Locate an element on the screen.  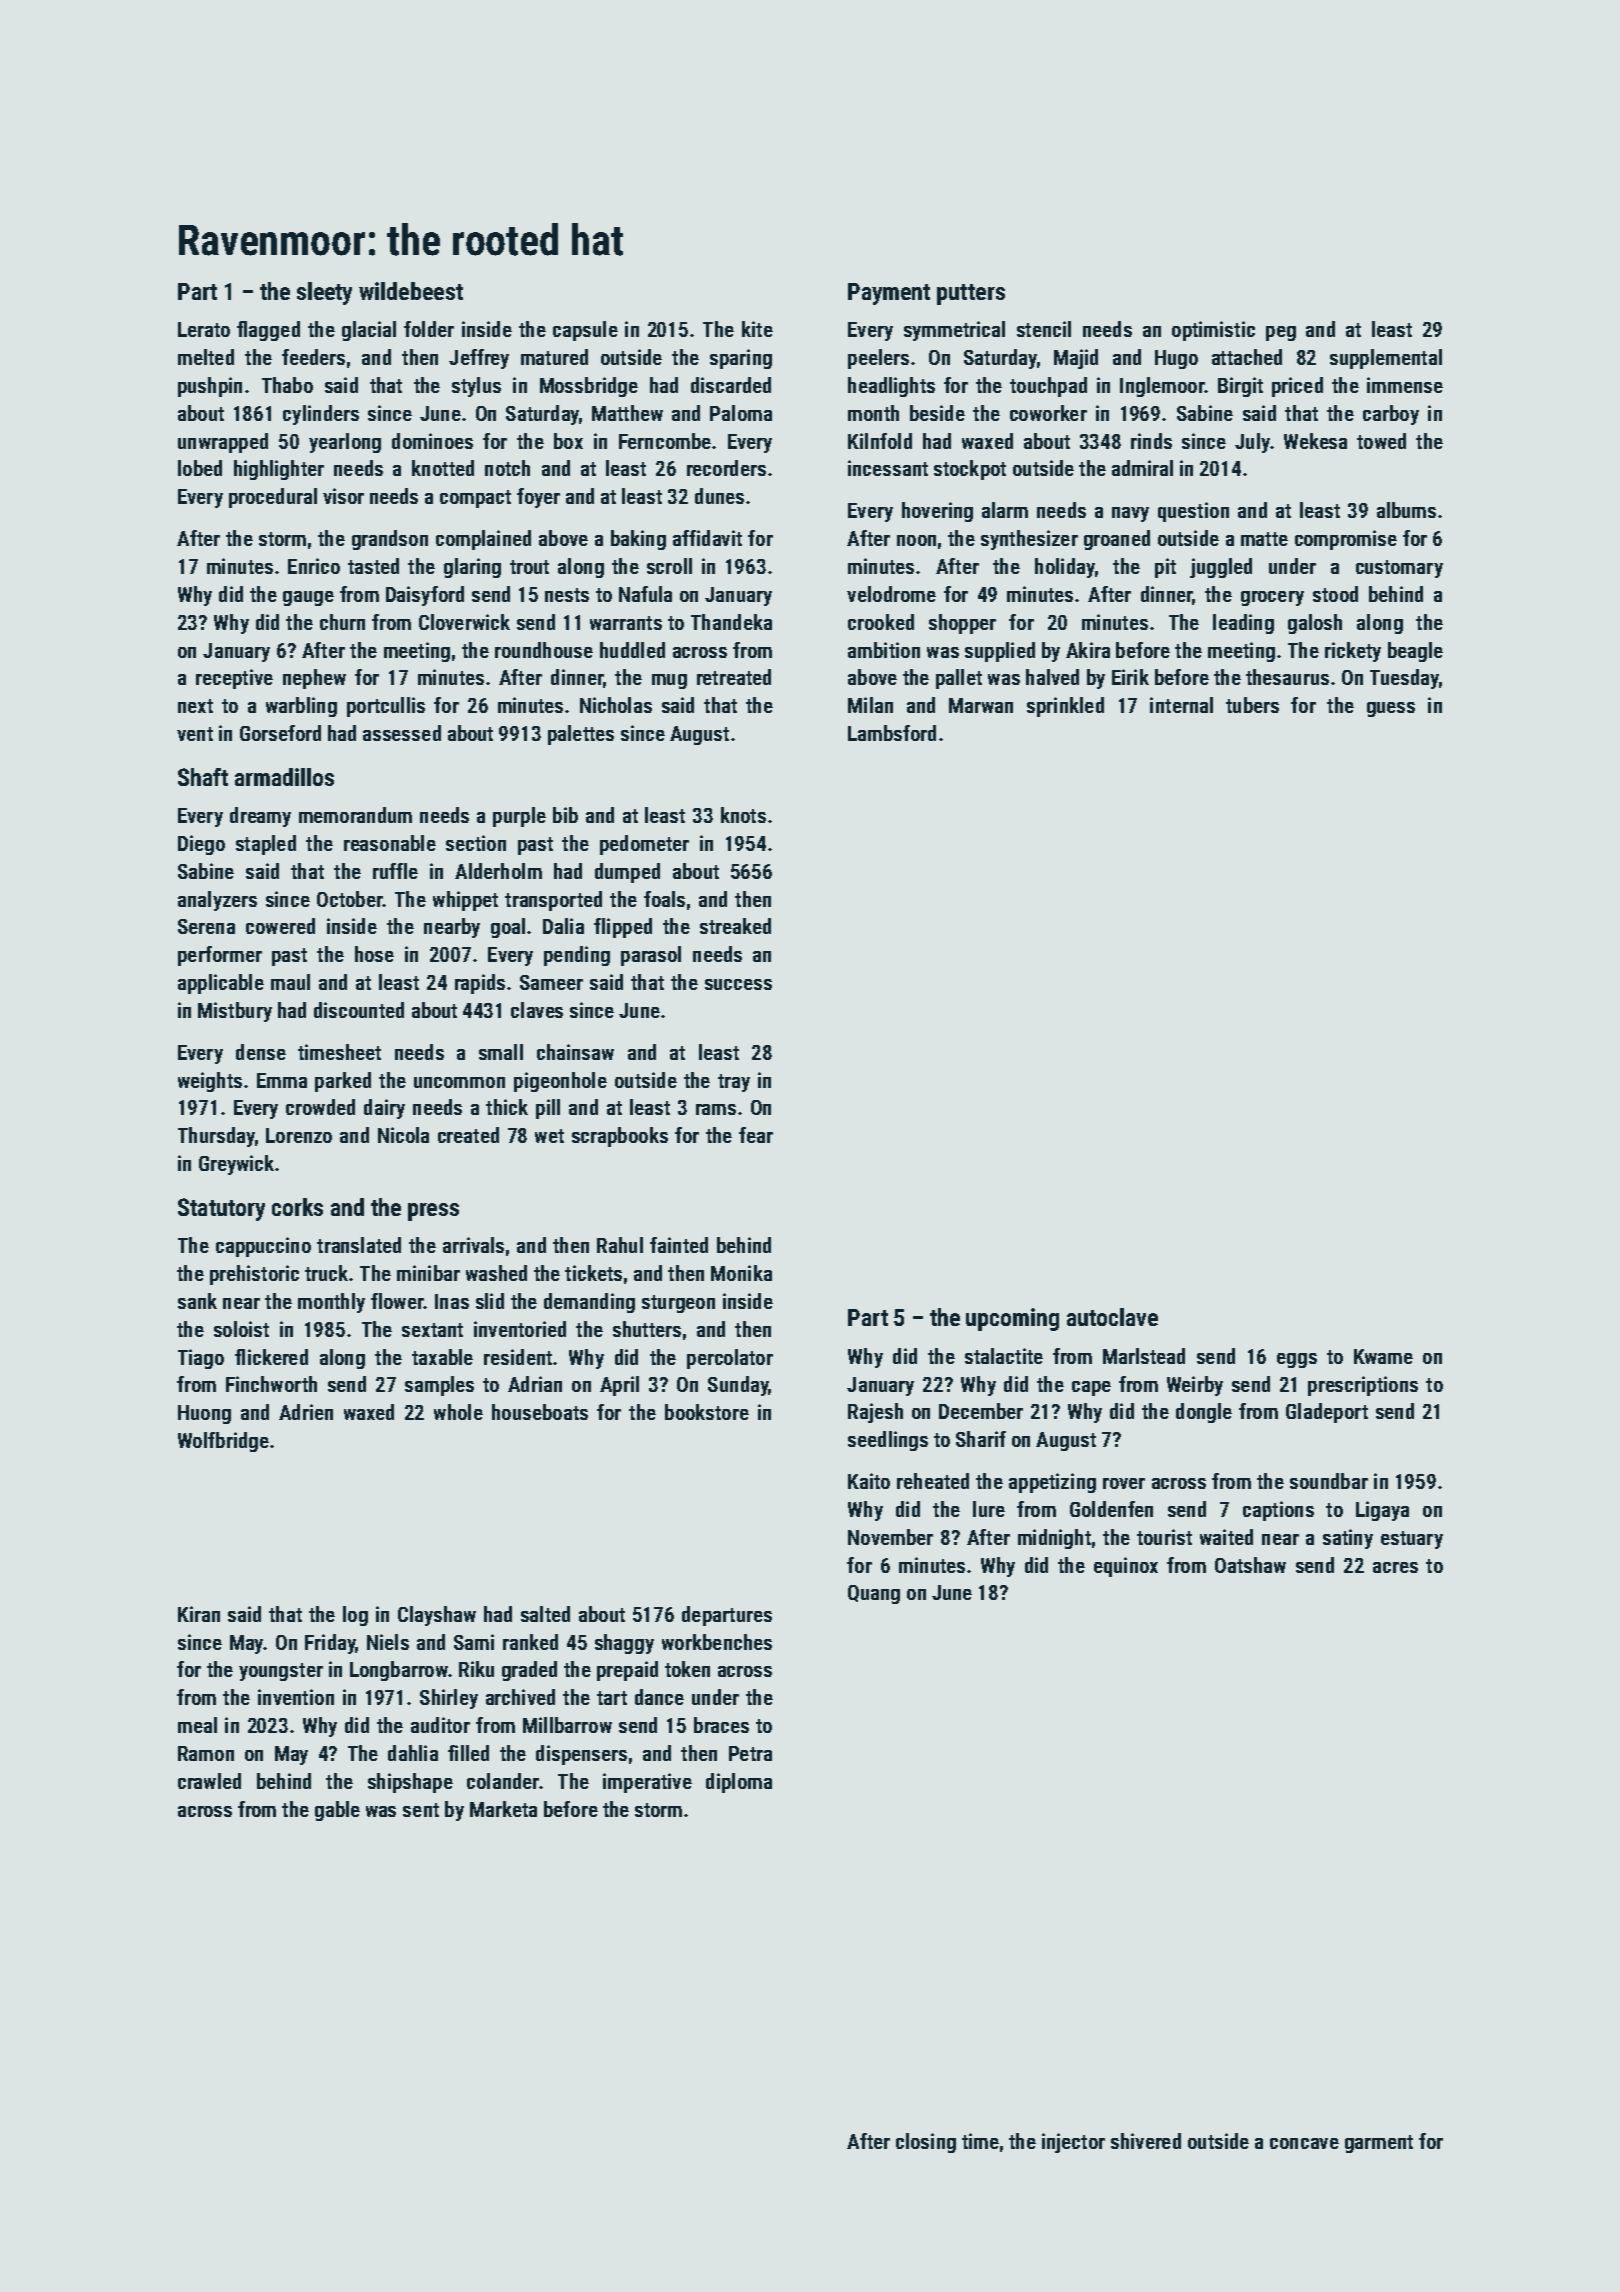
midnight is located at coordinates (1054, 1539).
